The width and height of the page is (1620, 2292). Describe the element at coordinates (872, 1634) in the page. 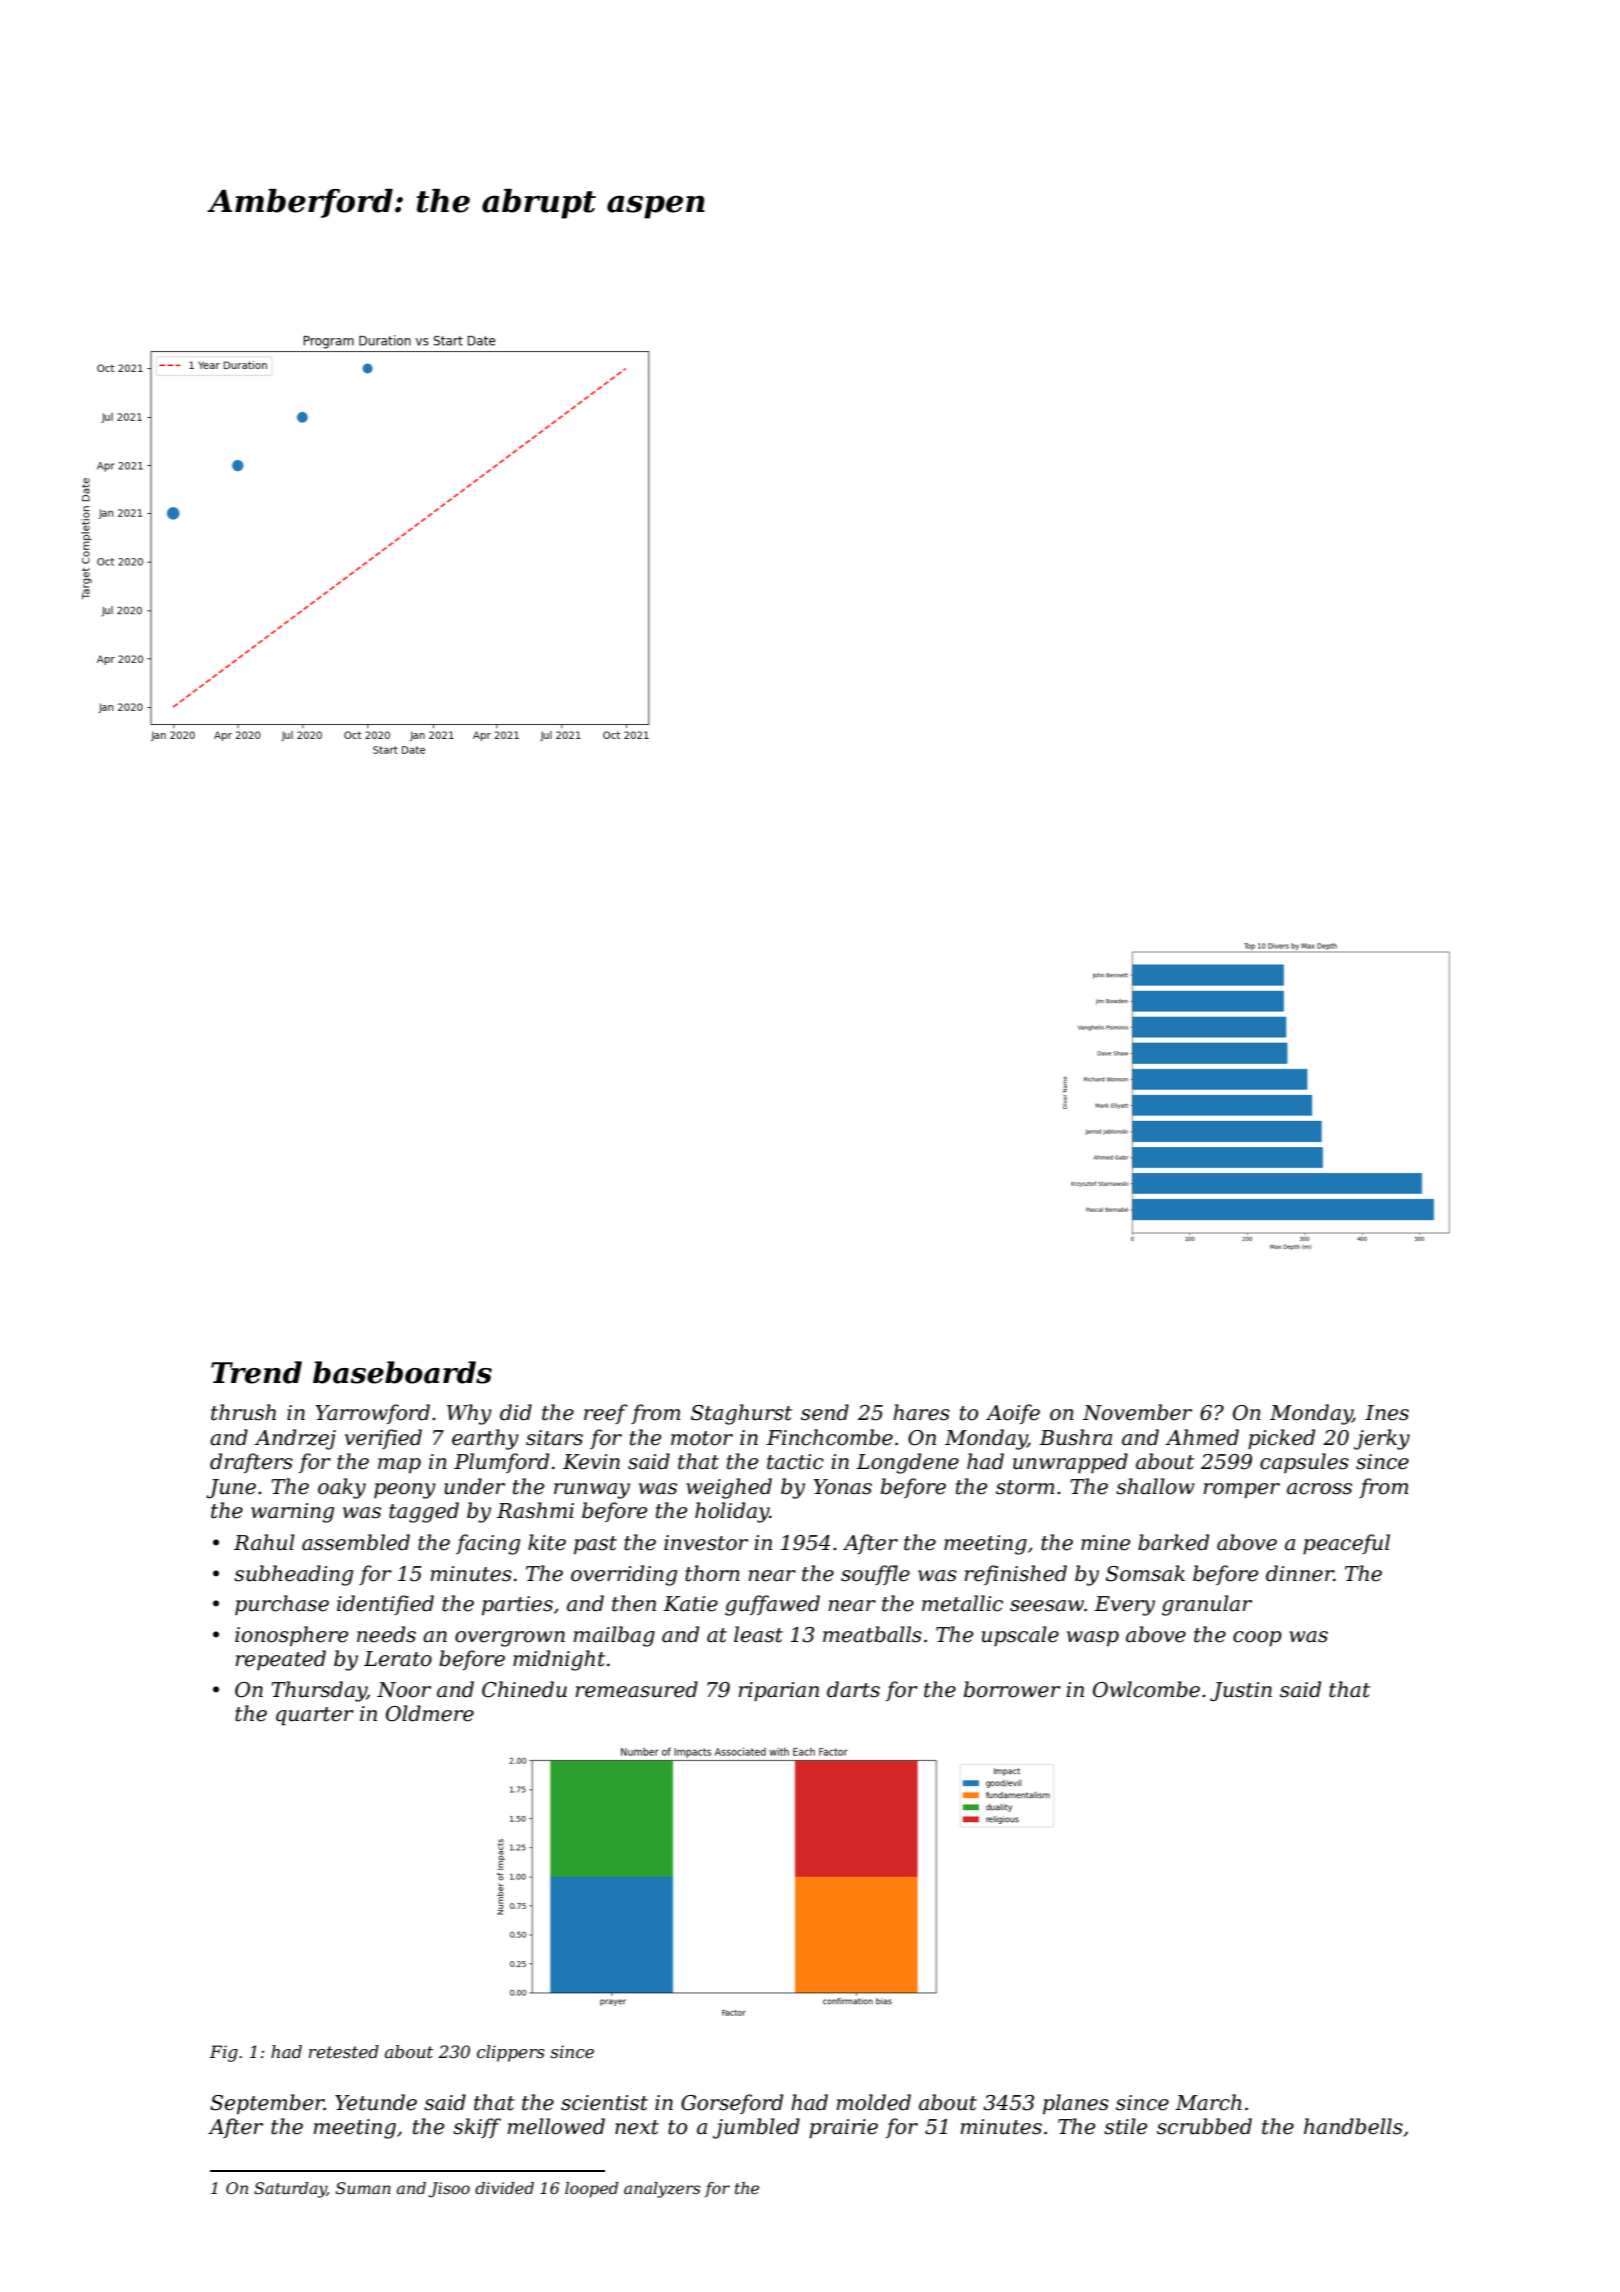

I see `meatballs` at that location.
